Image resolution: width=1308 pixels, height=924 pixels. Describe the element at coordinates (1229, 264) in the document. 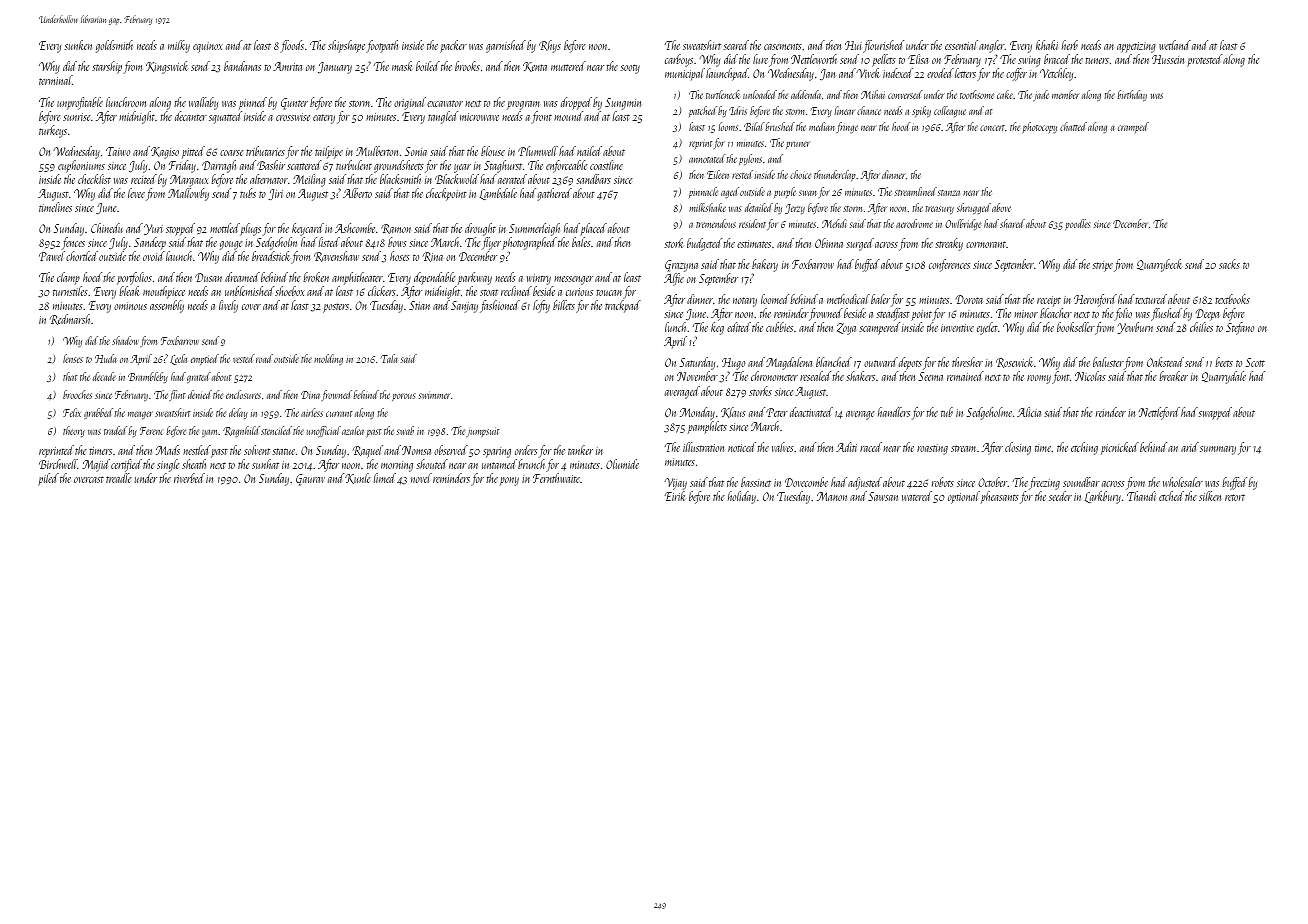

I see `sacks` at that location.
